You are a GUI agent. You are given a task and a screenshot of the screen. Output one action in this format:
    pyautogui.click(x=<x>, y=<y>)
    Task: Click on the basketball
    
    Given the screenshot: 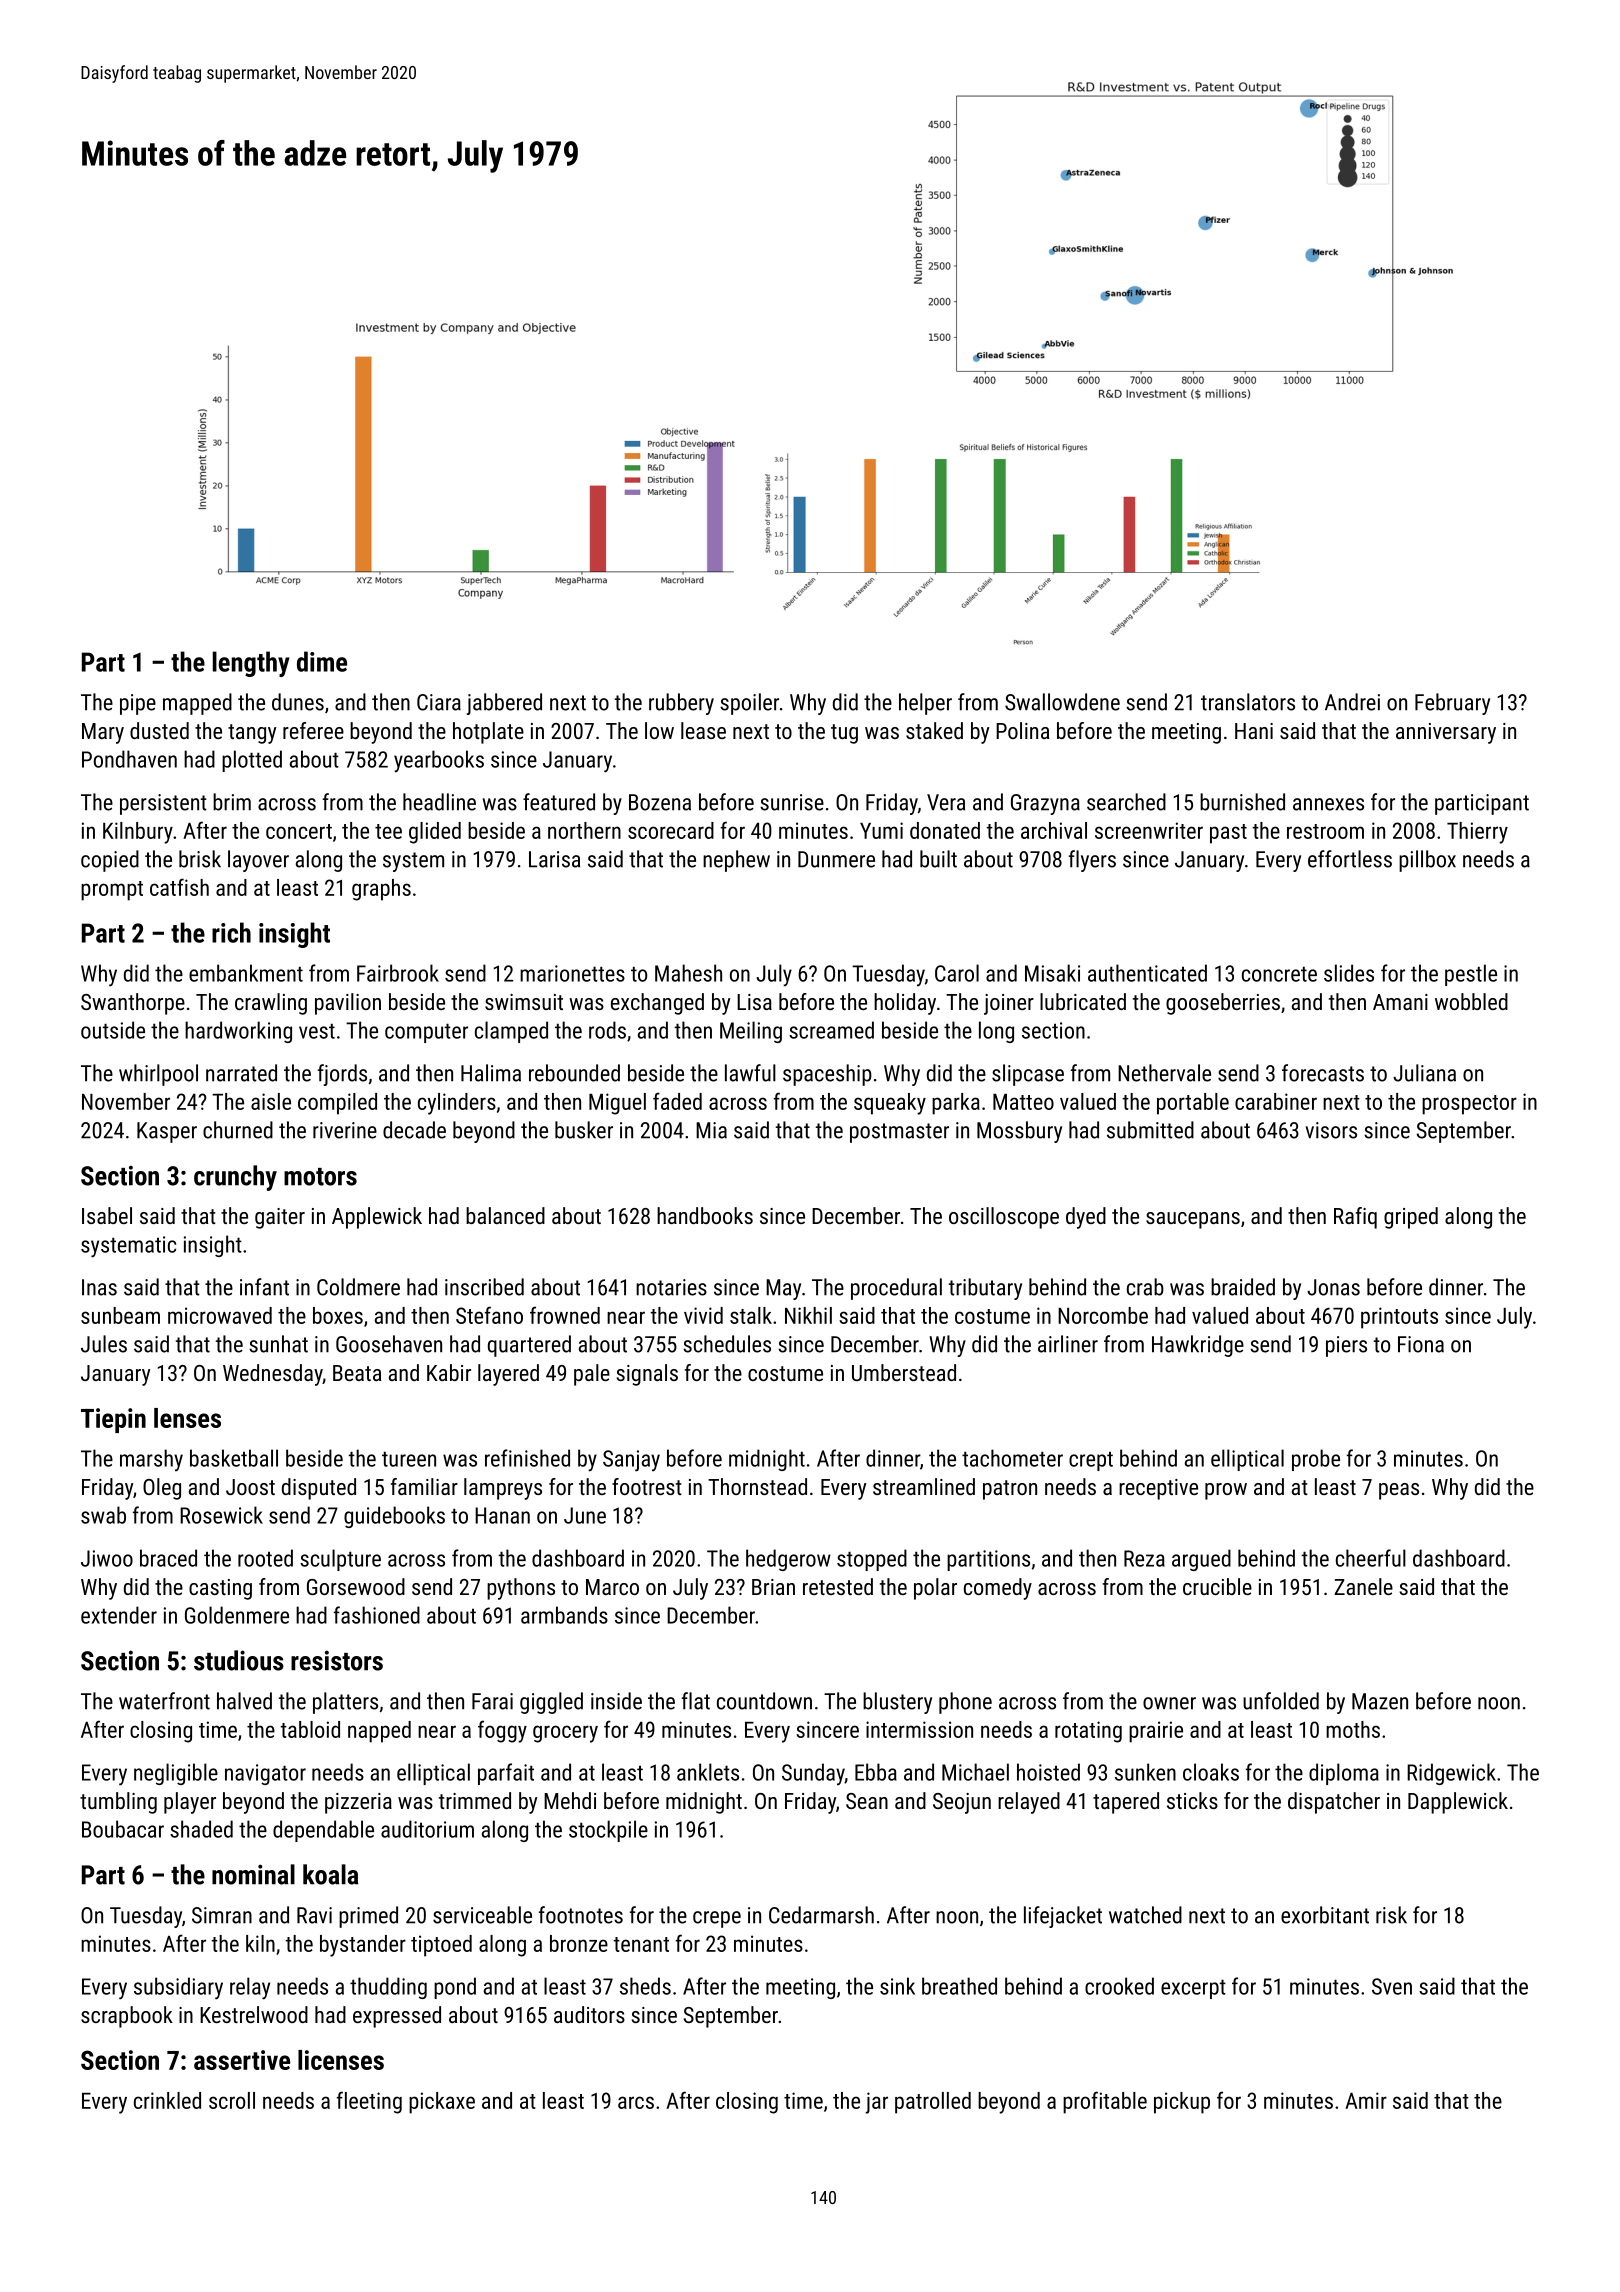 What is the action you would take?
    pyautogui.click(x=234, y=1458)
